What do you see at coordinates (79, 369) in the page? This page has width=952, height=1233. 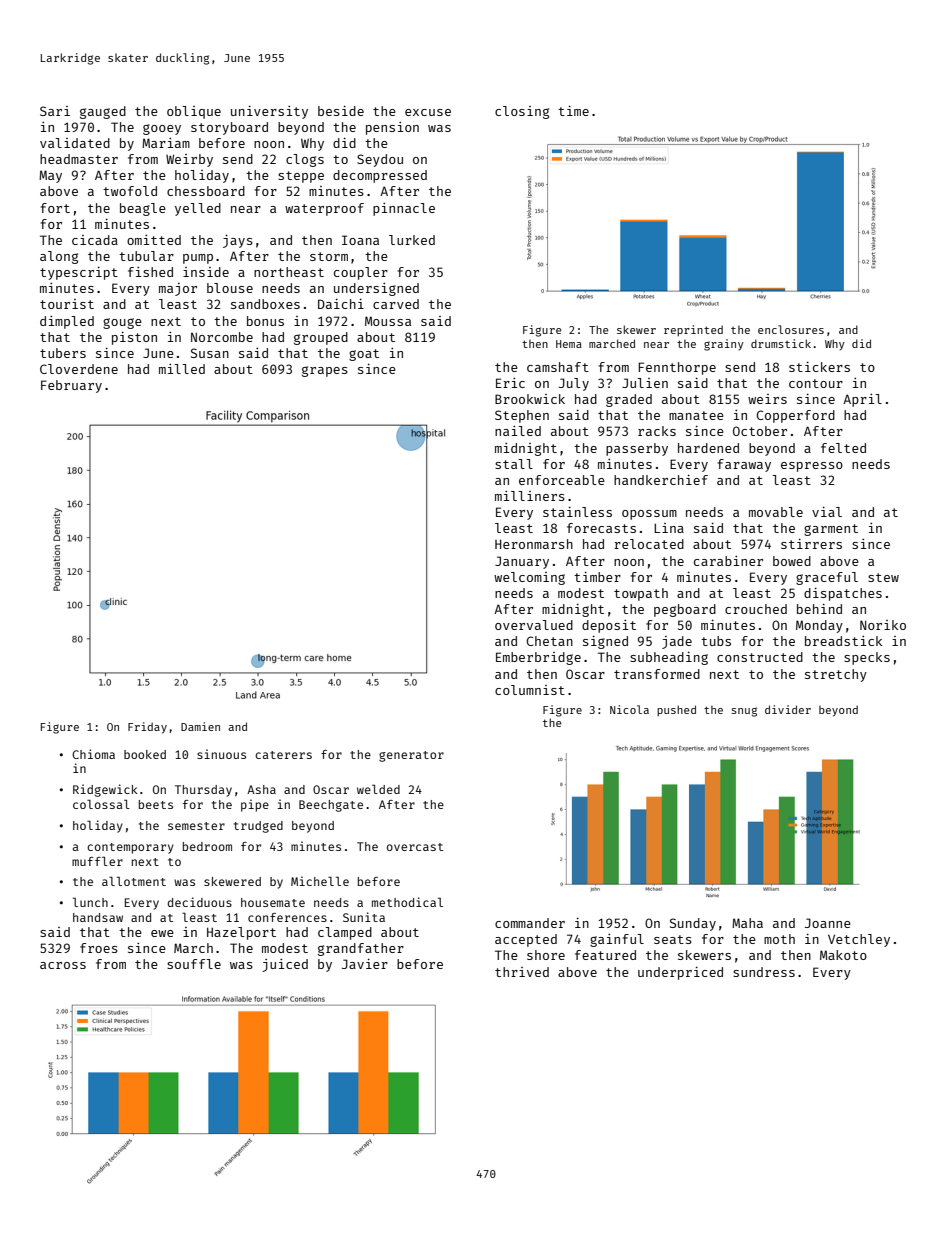 I see `Cloverdene` at bounding box center [79, 369].
